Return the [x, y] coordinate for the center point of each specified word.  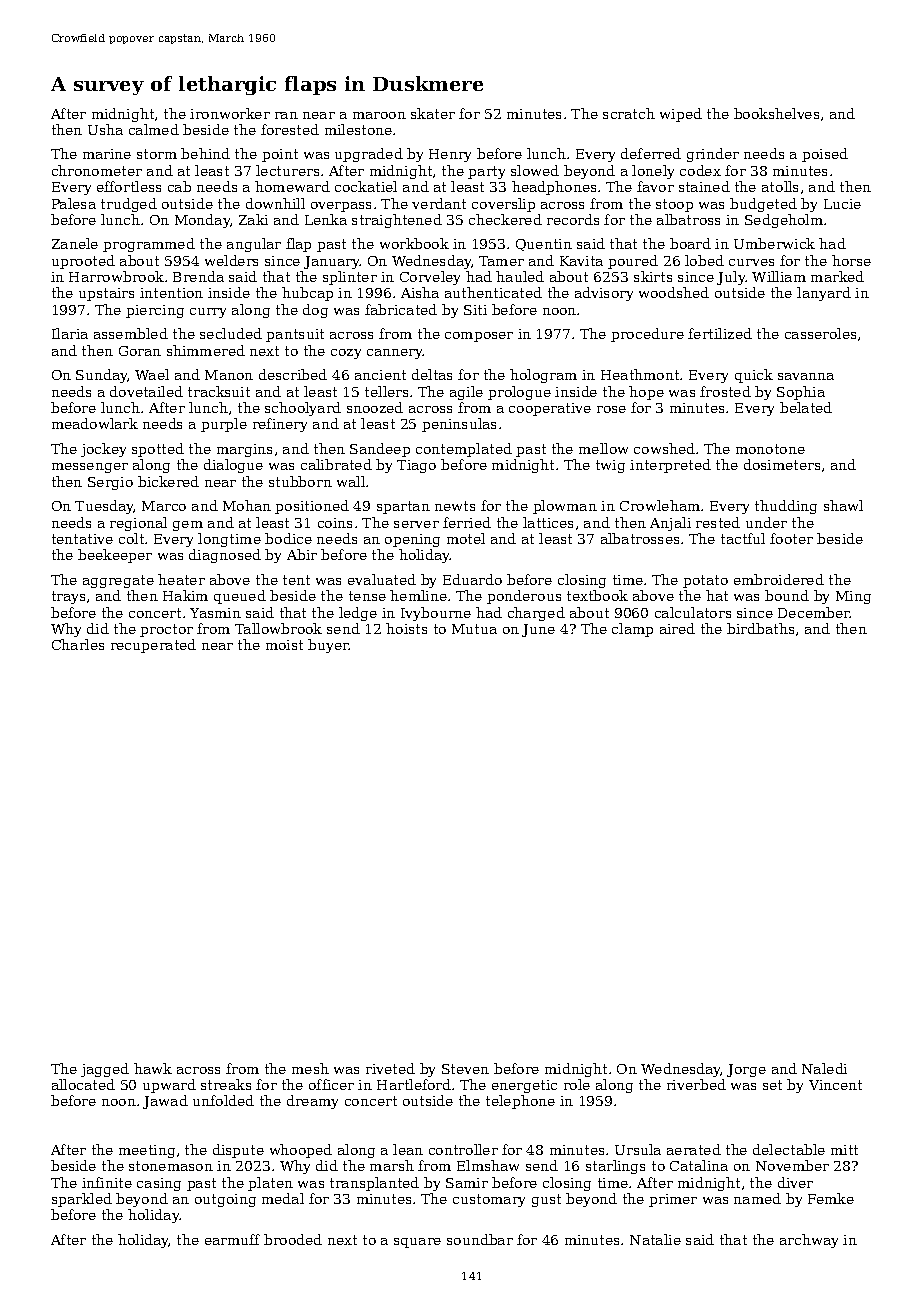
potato [705, 581]
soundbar [480, 1239]
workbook [414, 243]
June [538, 630]
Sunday [102, 376]
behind [205, 153]
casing [159, 1184]
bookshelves [776, 113]
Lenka [326, 219]
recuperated [153, 646]
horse [851, 260]
